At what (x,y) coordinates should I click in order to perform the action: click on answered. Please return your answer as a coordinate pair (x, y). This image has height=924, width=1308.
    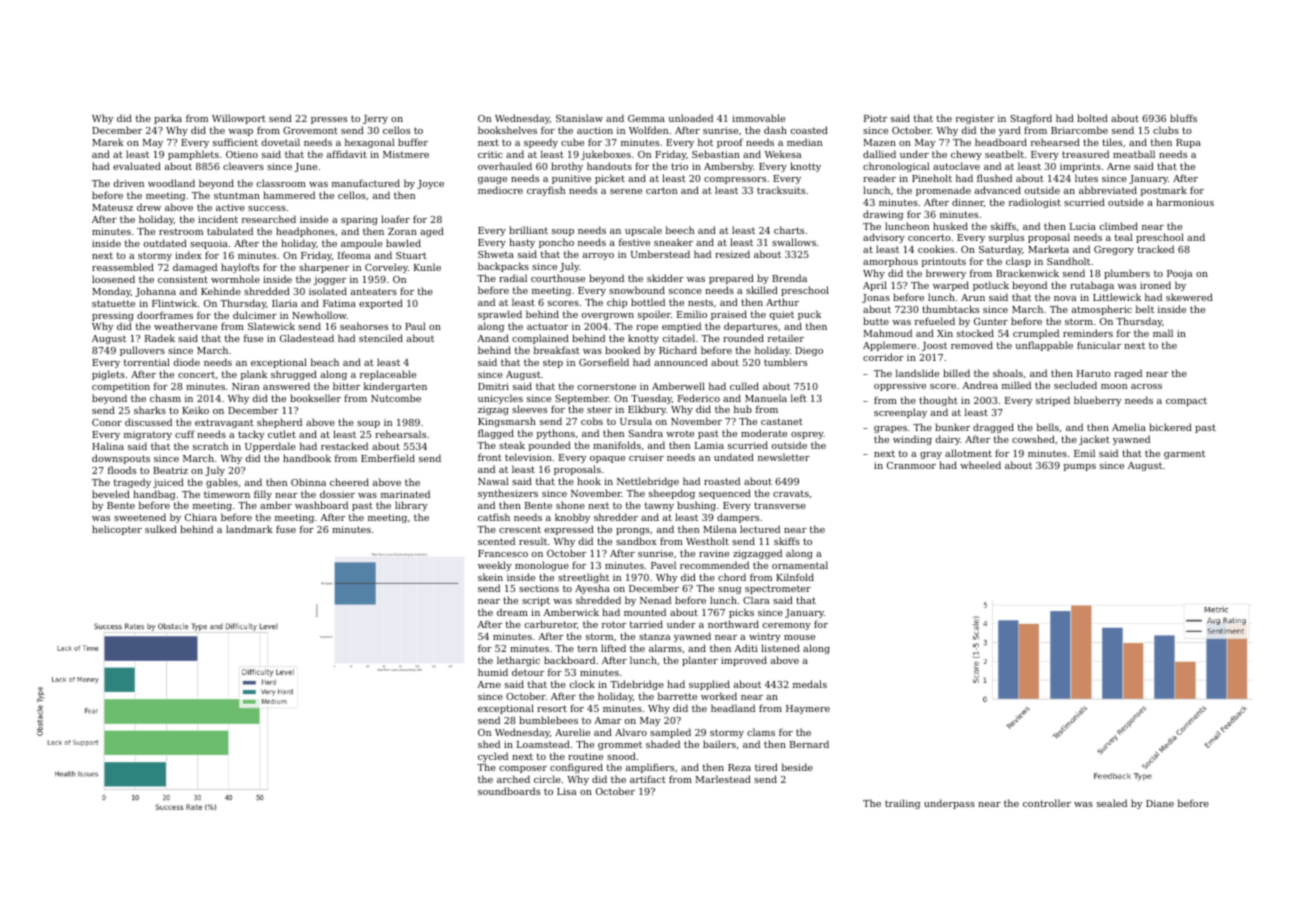
    Looking at the image, I should click on (286, 386).
